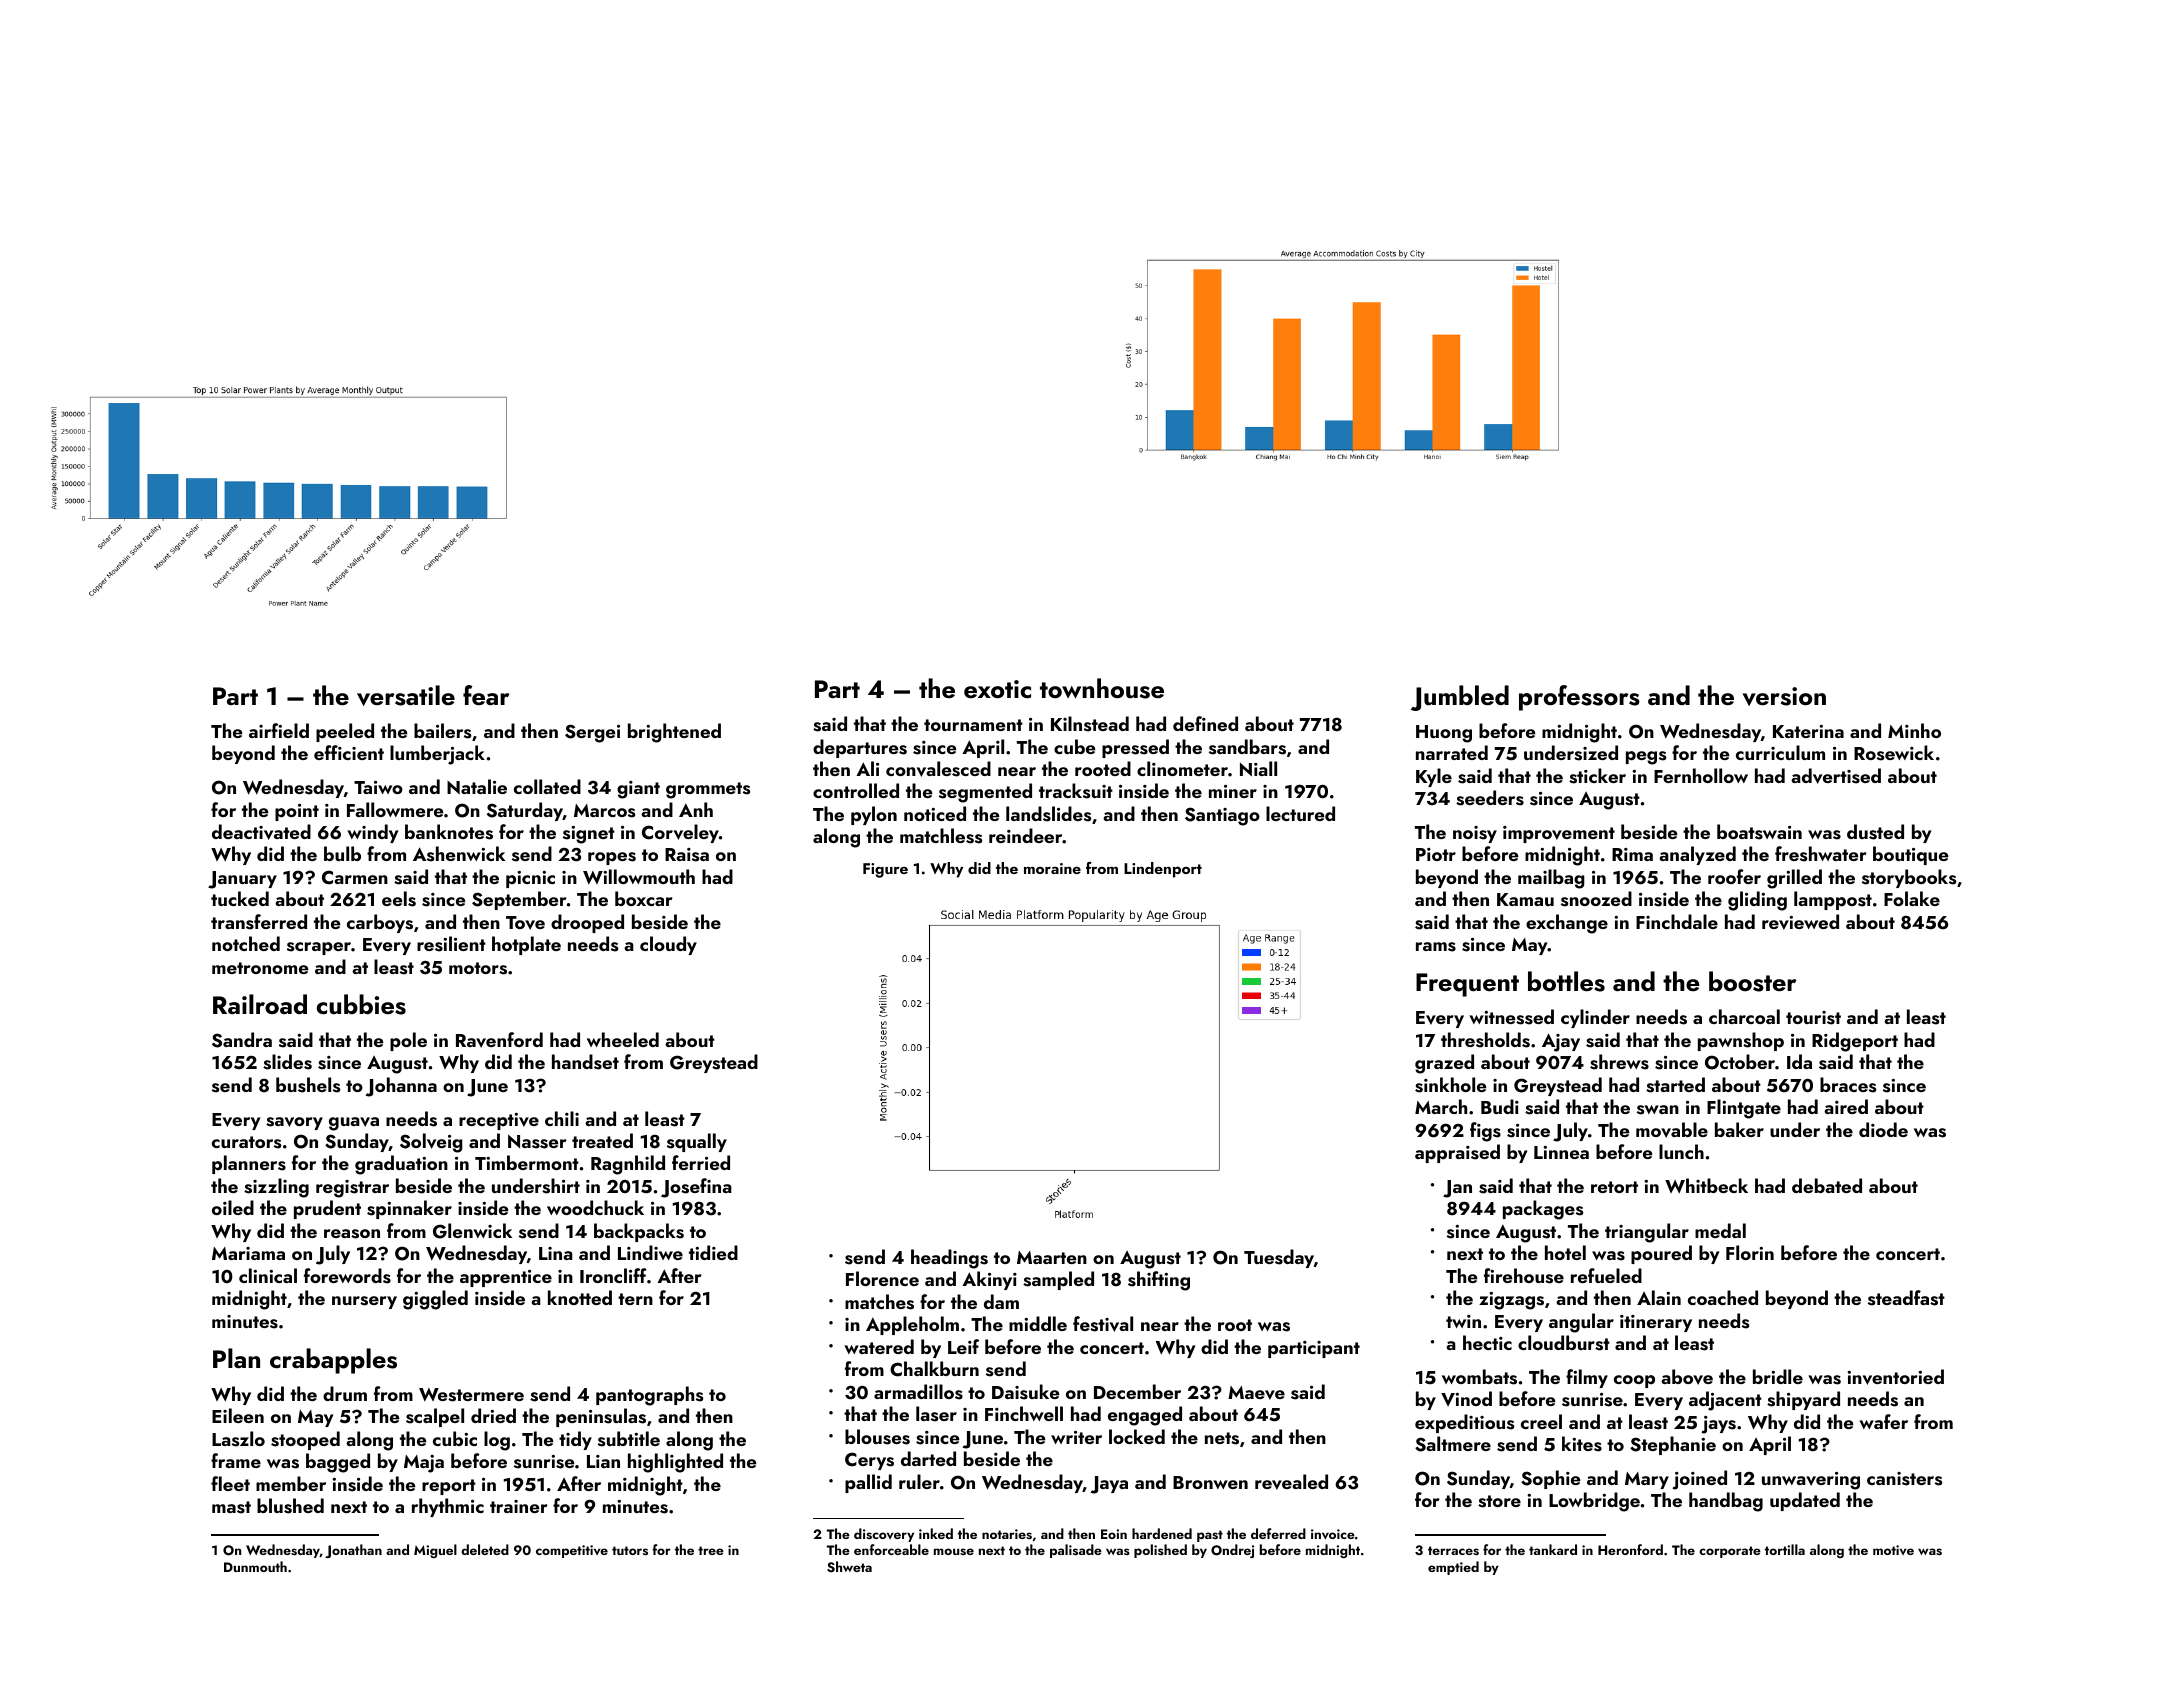 The height and width of the screenshot is (1683, 2178). Describe the element at coordinates (1836, 776) in the screenshot. I see `advertised` at that location.
